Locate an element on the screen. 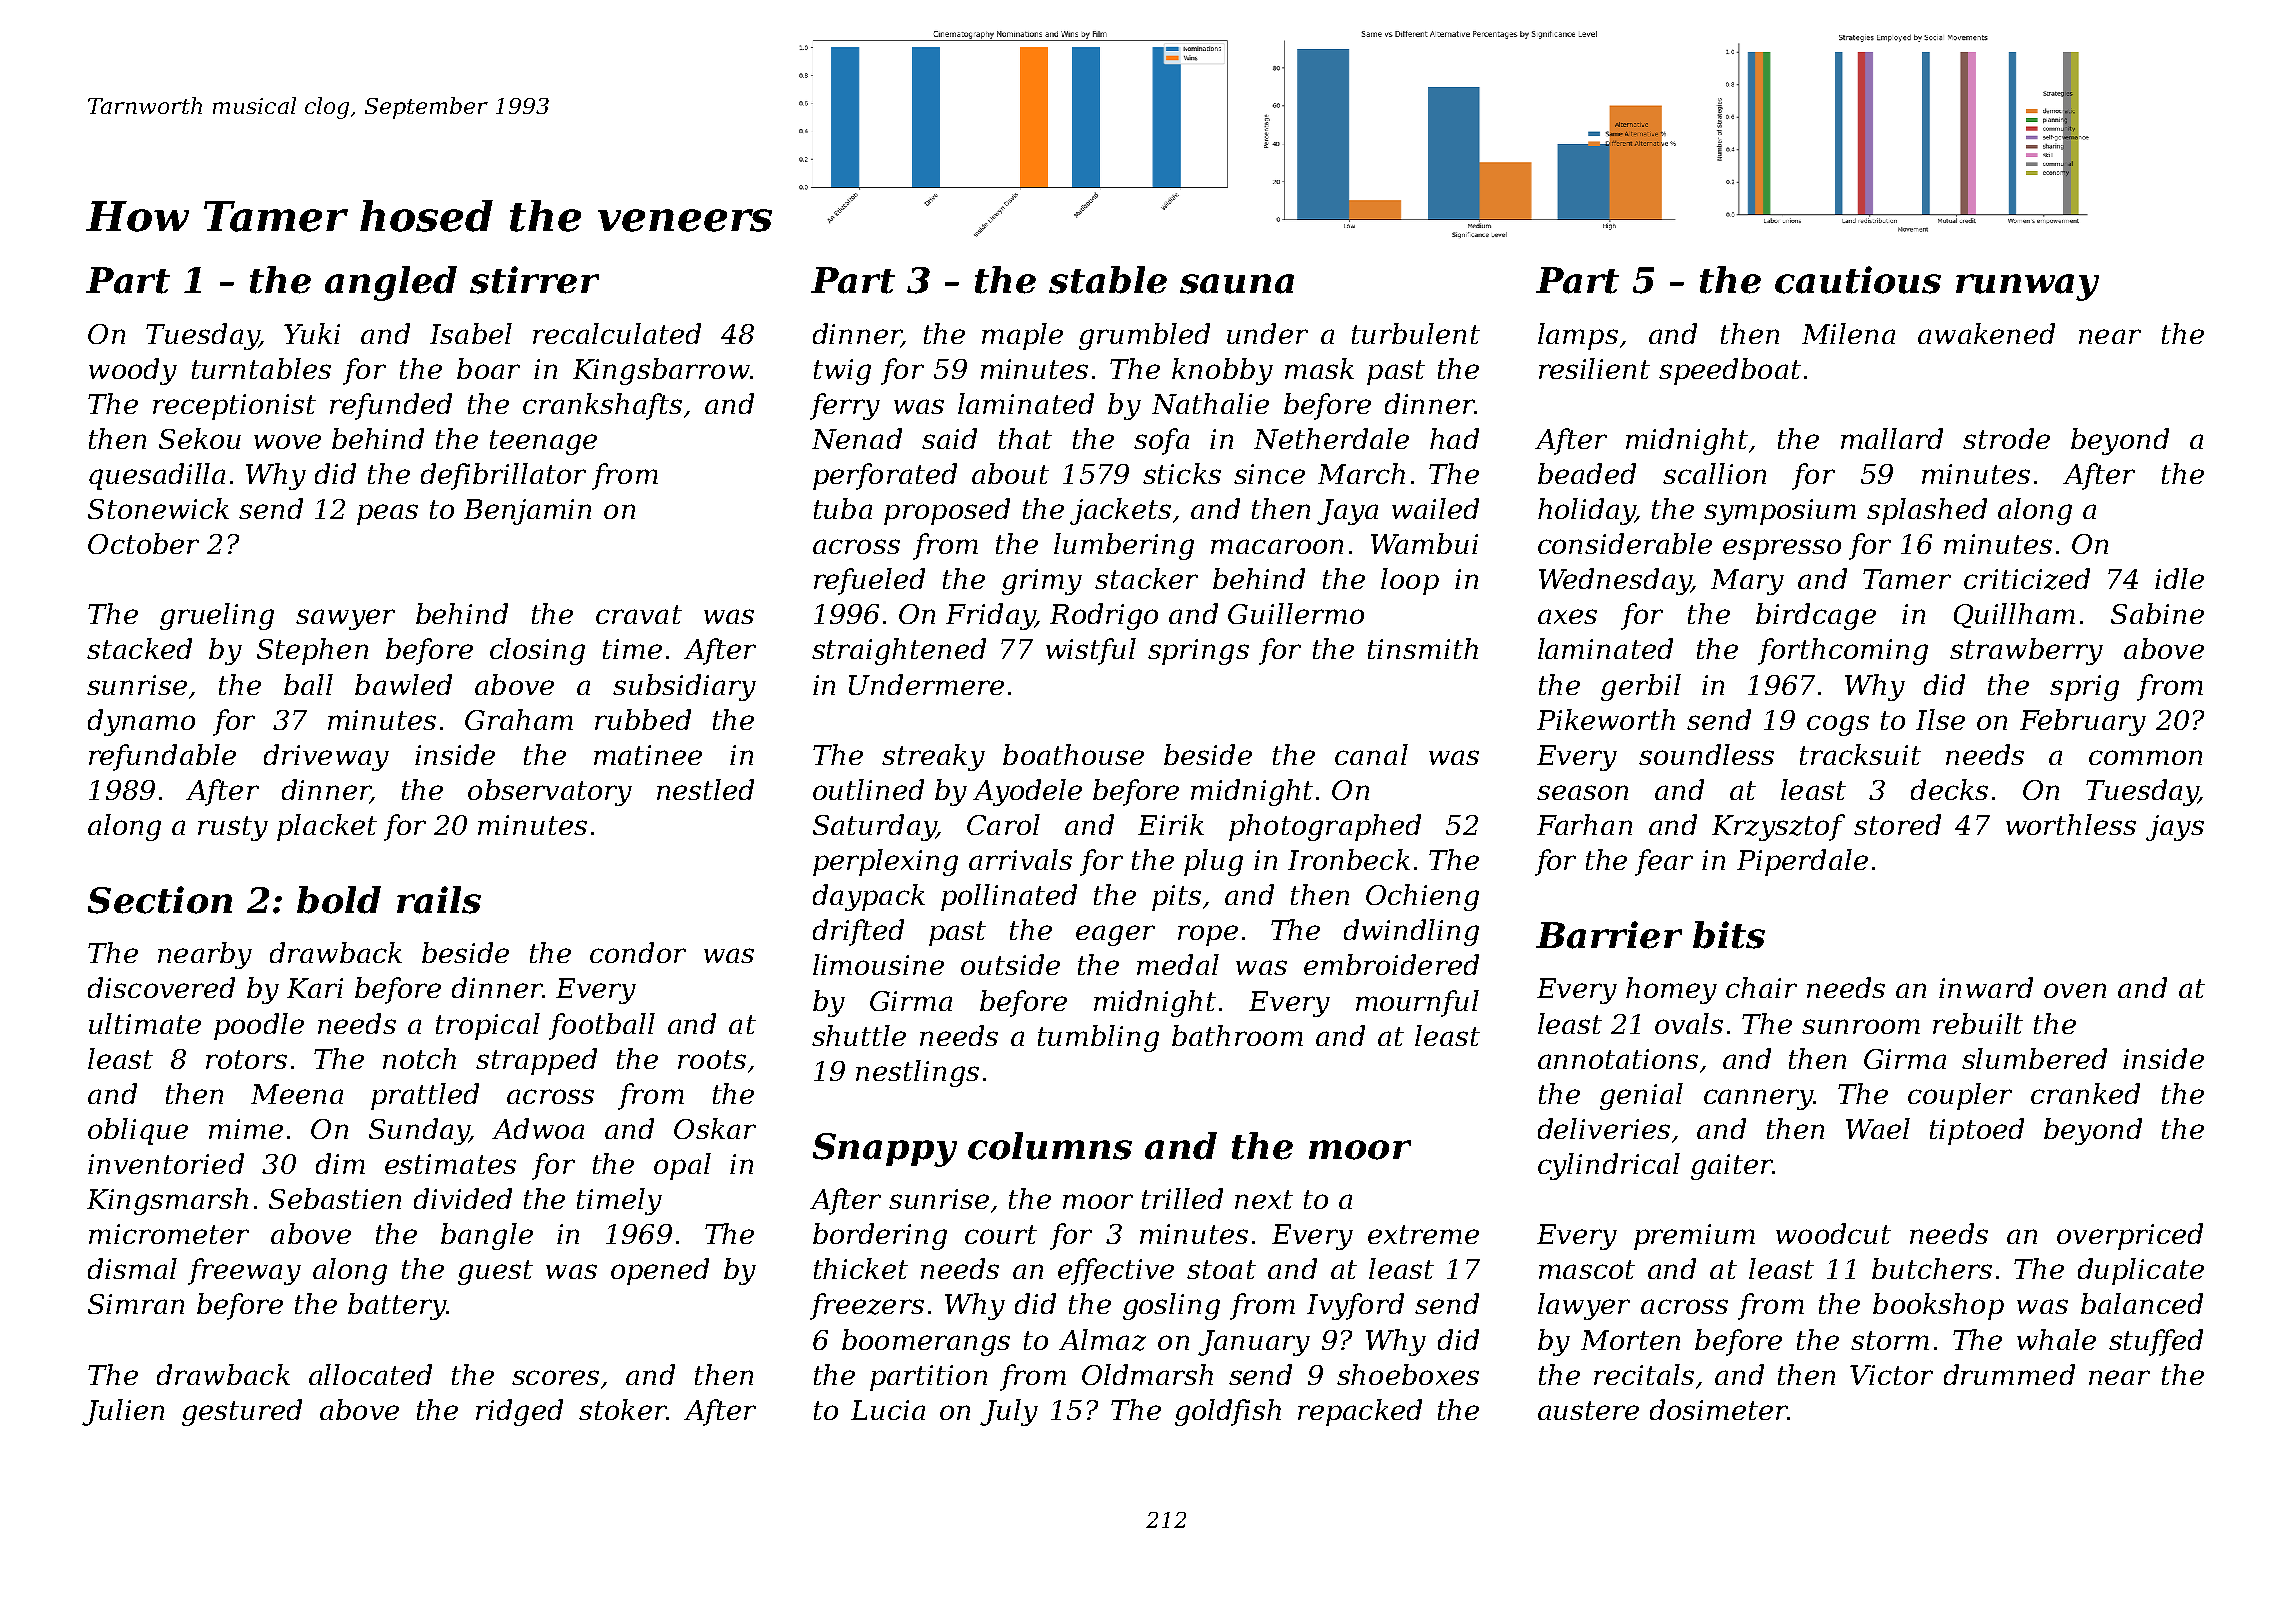  boathouse is located at coordinates (1073, 754).
